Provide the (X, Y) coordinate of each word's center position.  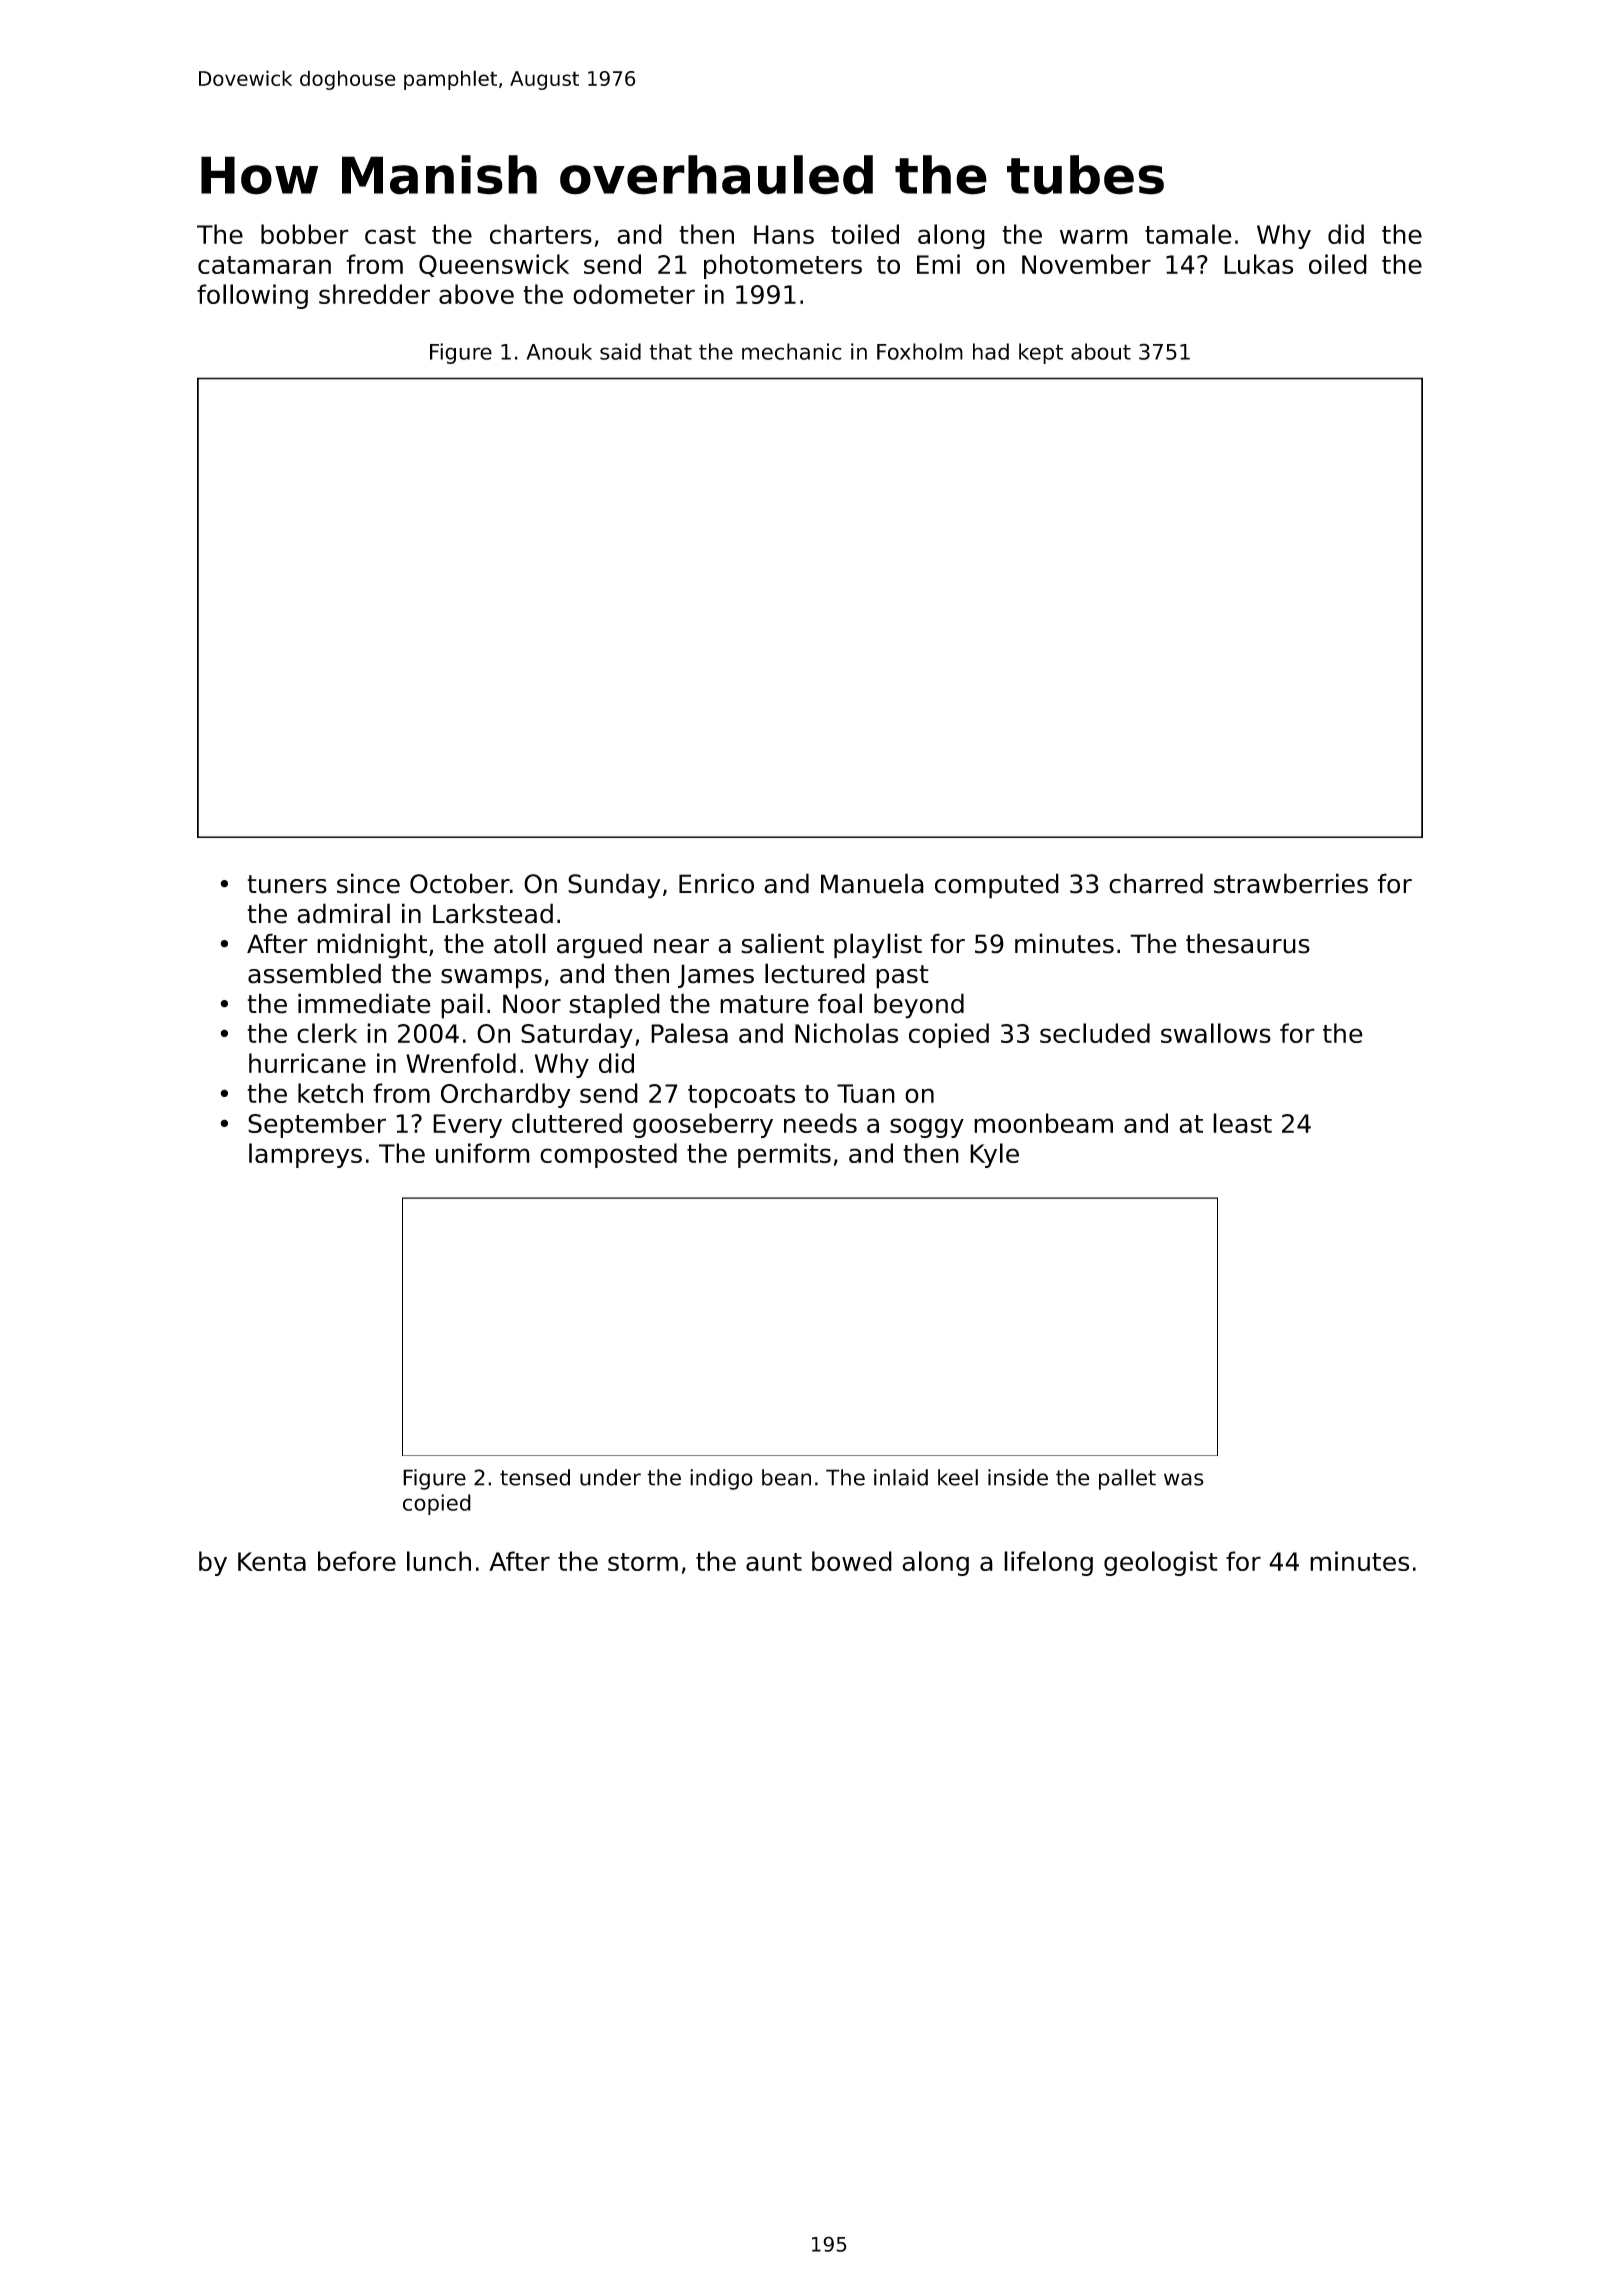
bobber (305, 234)
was (1184, 1479)
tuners (287, 884)
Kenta (272, 1561)
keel (958, 1477)
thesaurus (1248, 943)
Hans (784, 234)
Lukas (1258, 264)
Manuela (872, 883)
